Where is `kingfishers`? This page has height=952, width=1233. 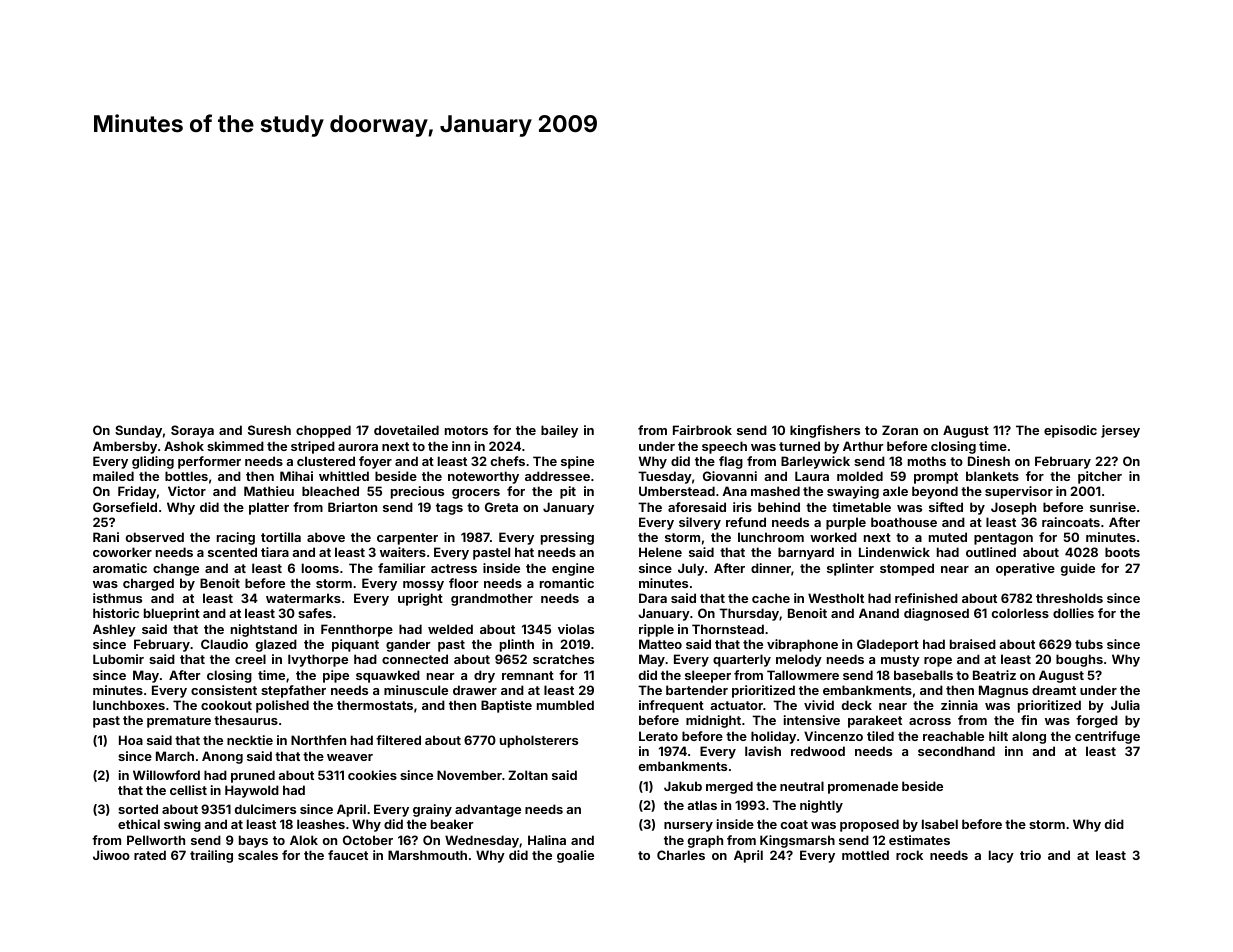 kingfishers is located at coordinates (825, 431).
